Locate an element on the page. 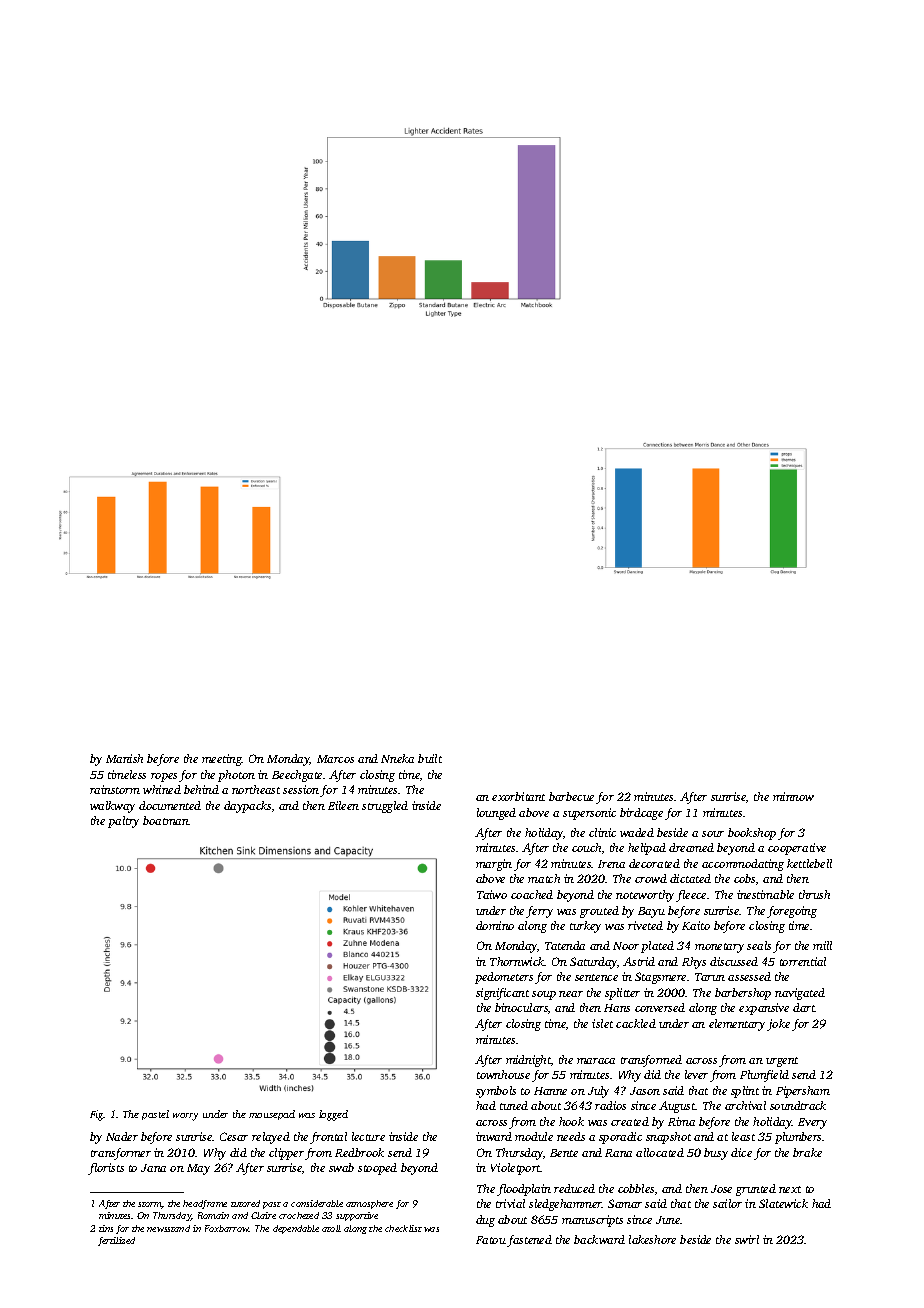 This page has width=924, height=1308. barbecue is located at coordinates (571, 796).
